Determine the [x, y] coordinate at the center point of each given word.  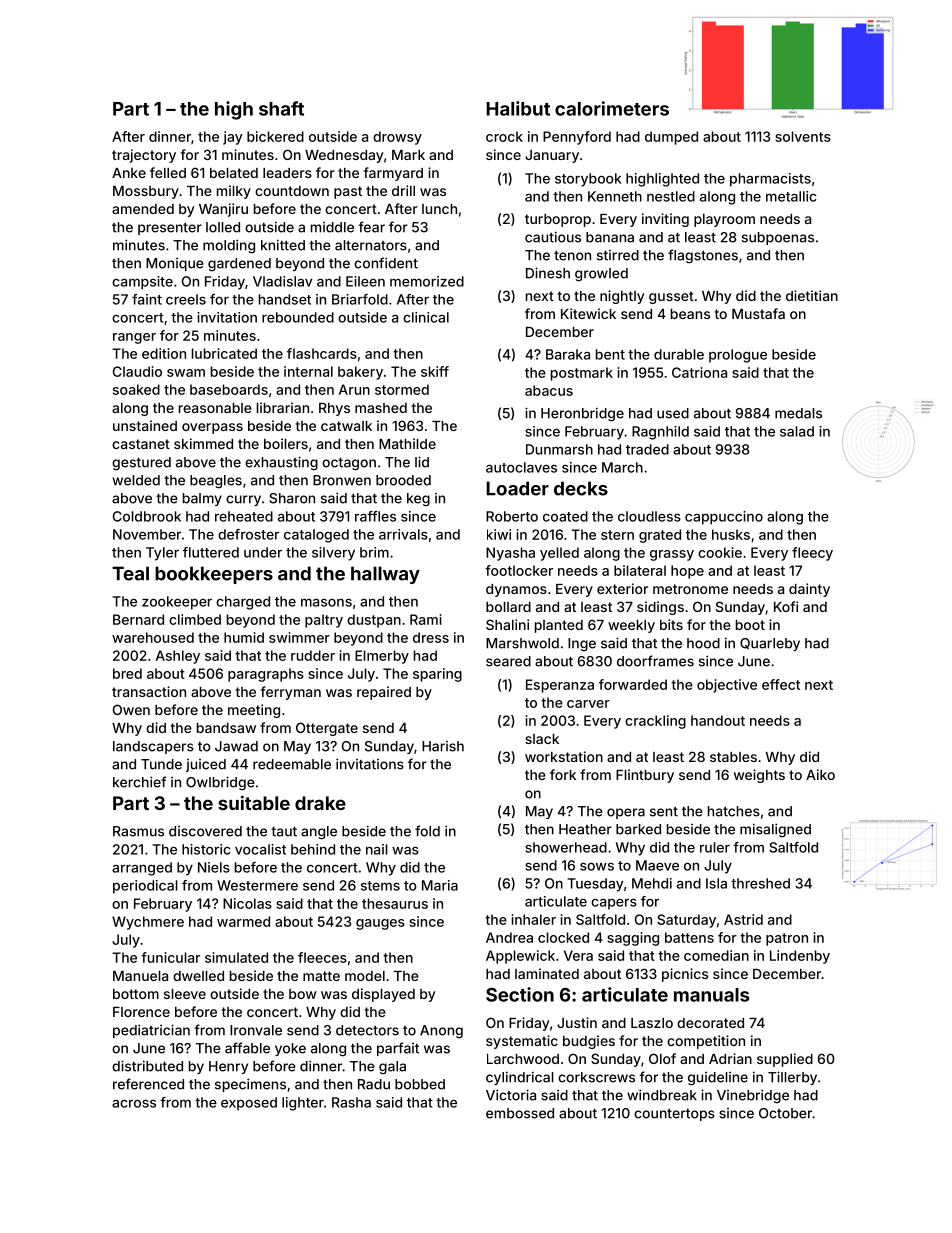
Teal [130, 573]
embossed [520, 1113]
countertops [674, 1115]
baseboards [229, 389]
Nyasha [510, 554]
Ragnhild [660, 433]
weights [759, 776]
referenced [148, 1084]
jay [233, 138]
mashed [381, 408]
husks [731, 534]
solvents [803, 136]
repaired [384, 693]
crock [504, 136]
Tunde [161, 764]
